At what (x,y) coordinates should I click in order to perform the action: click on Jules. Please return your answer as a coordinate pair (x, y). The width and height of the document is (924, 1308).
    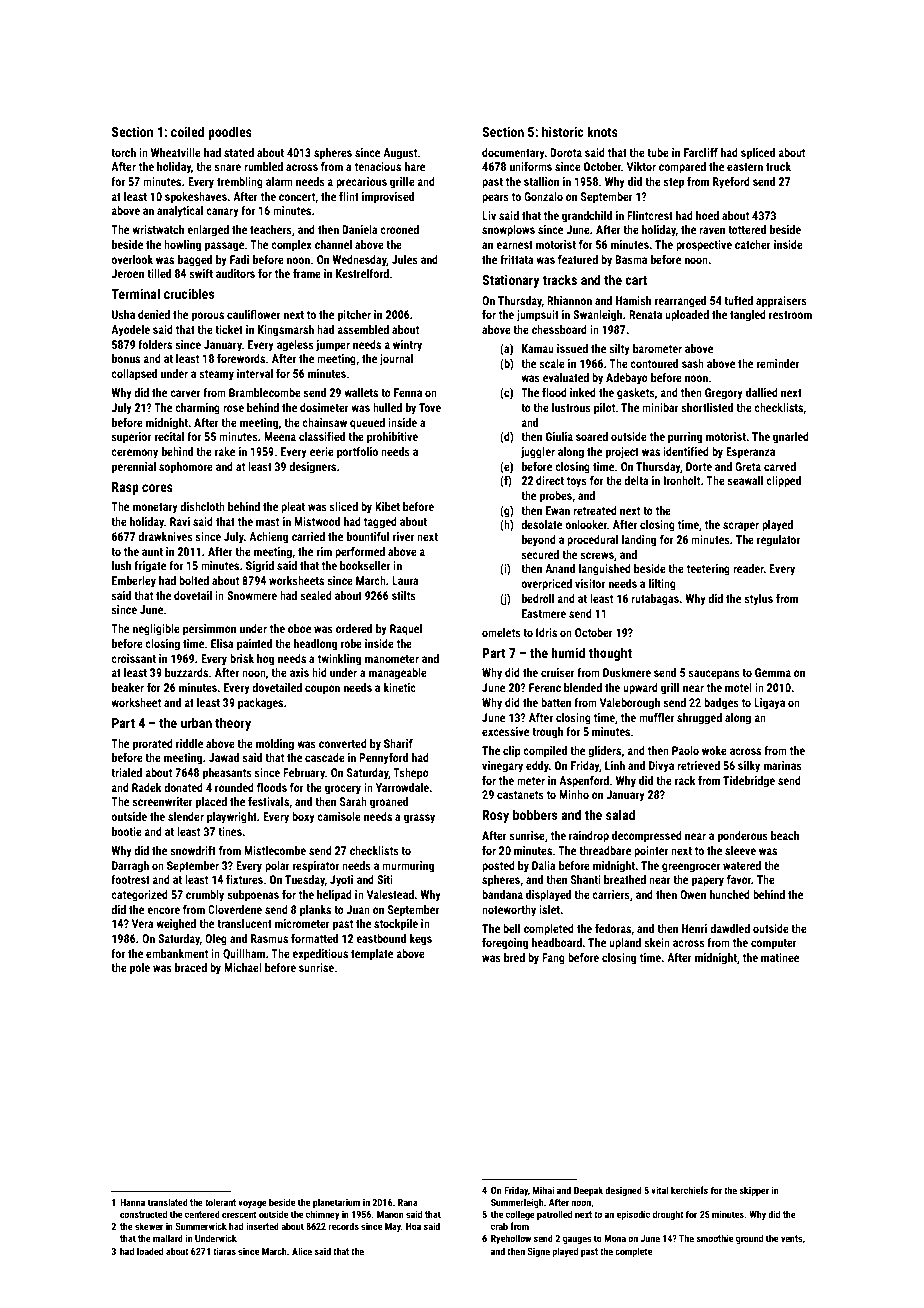
    Looking at the image, I should click on (405, 259).
